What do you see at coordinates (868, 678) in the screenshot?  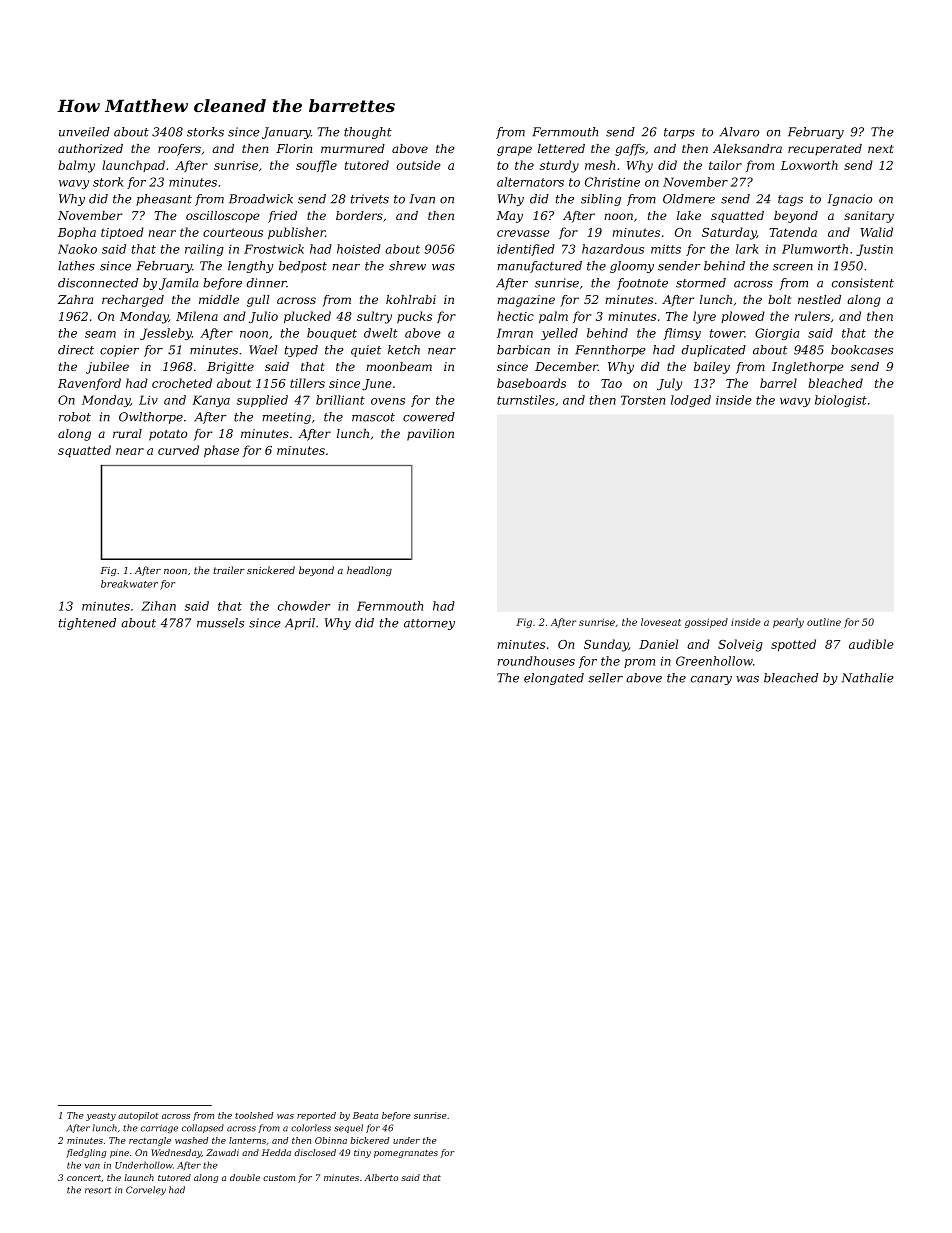 I see `Nathalie` at bounding box center [868, 678].
